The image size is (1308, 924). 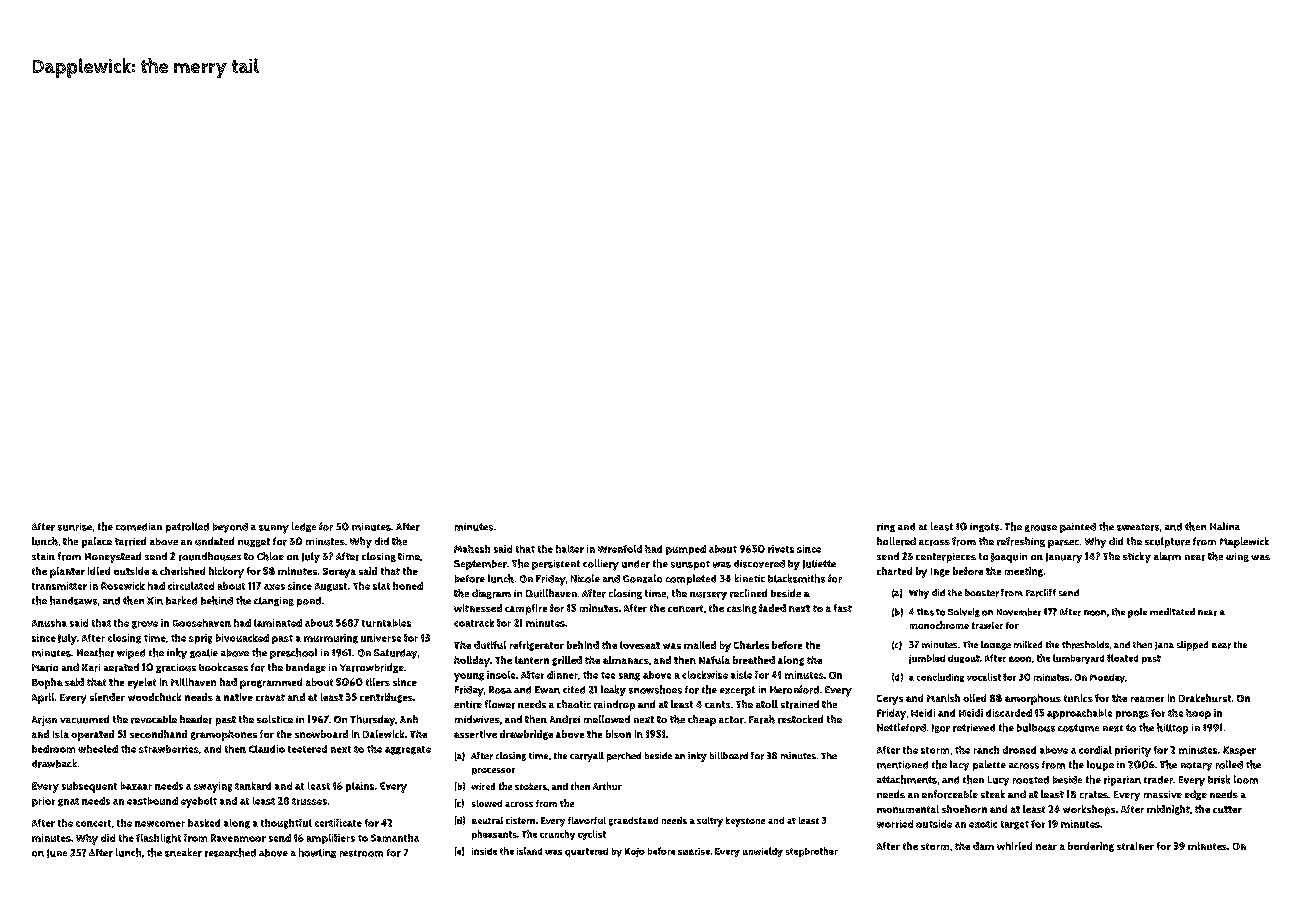 What do you see at coordinates (57, 853) in the screenshot?
I see `June` at bounding box center [57, 853].
